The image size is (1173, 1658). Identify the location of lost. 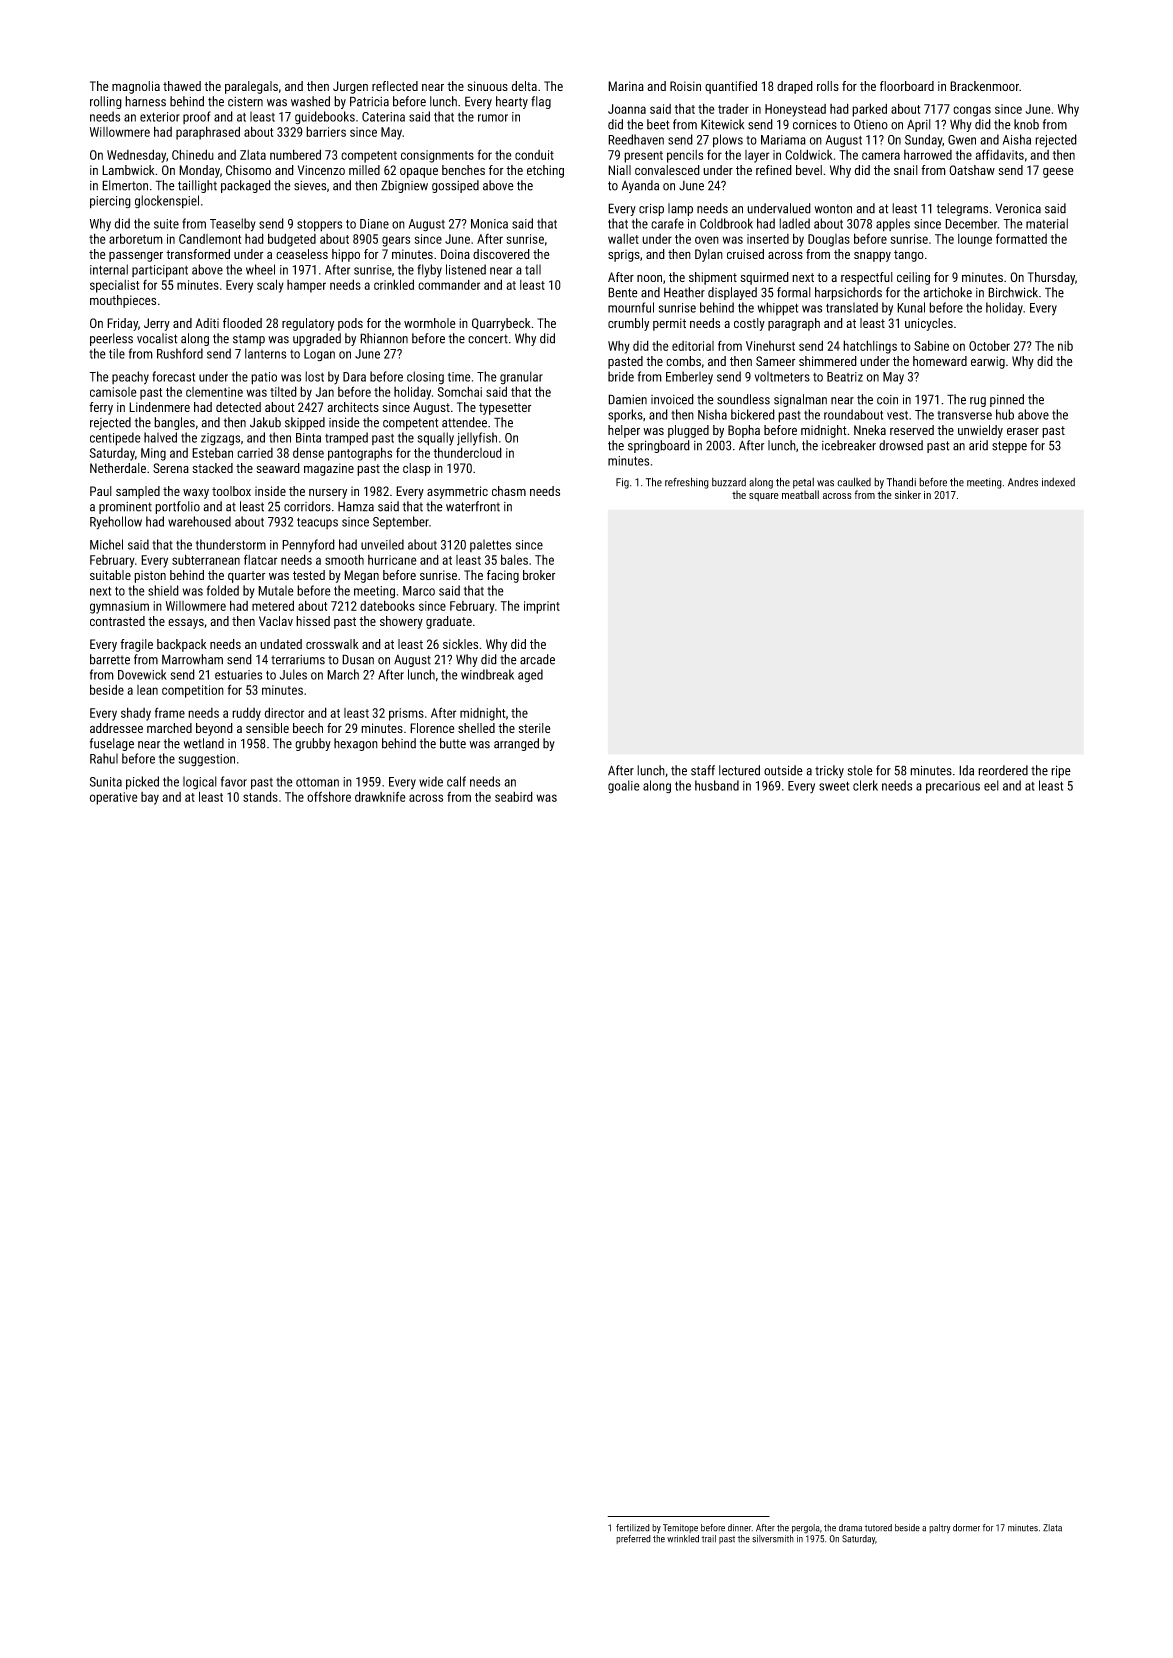
(314, 376).
